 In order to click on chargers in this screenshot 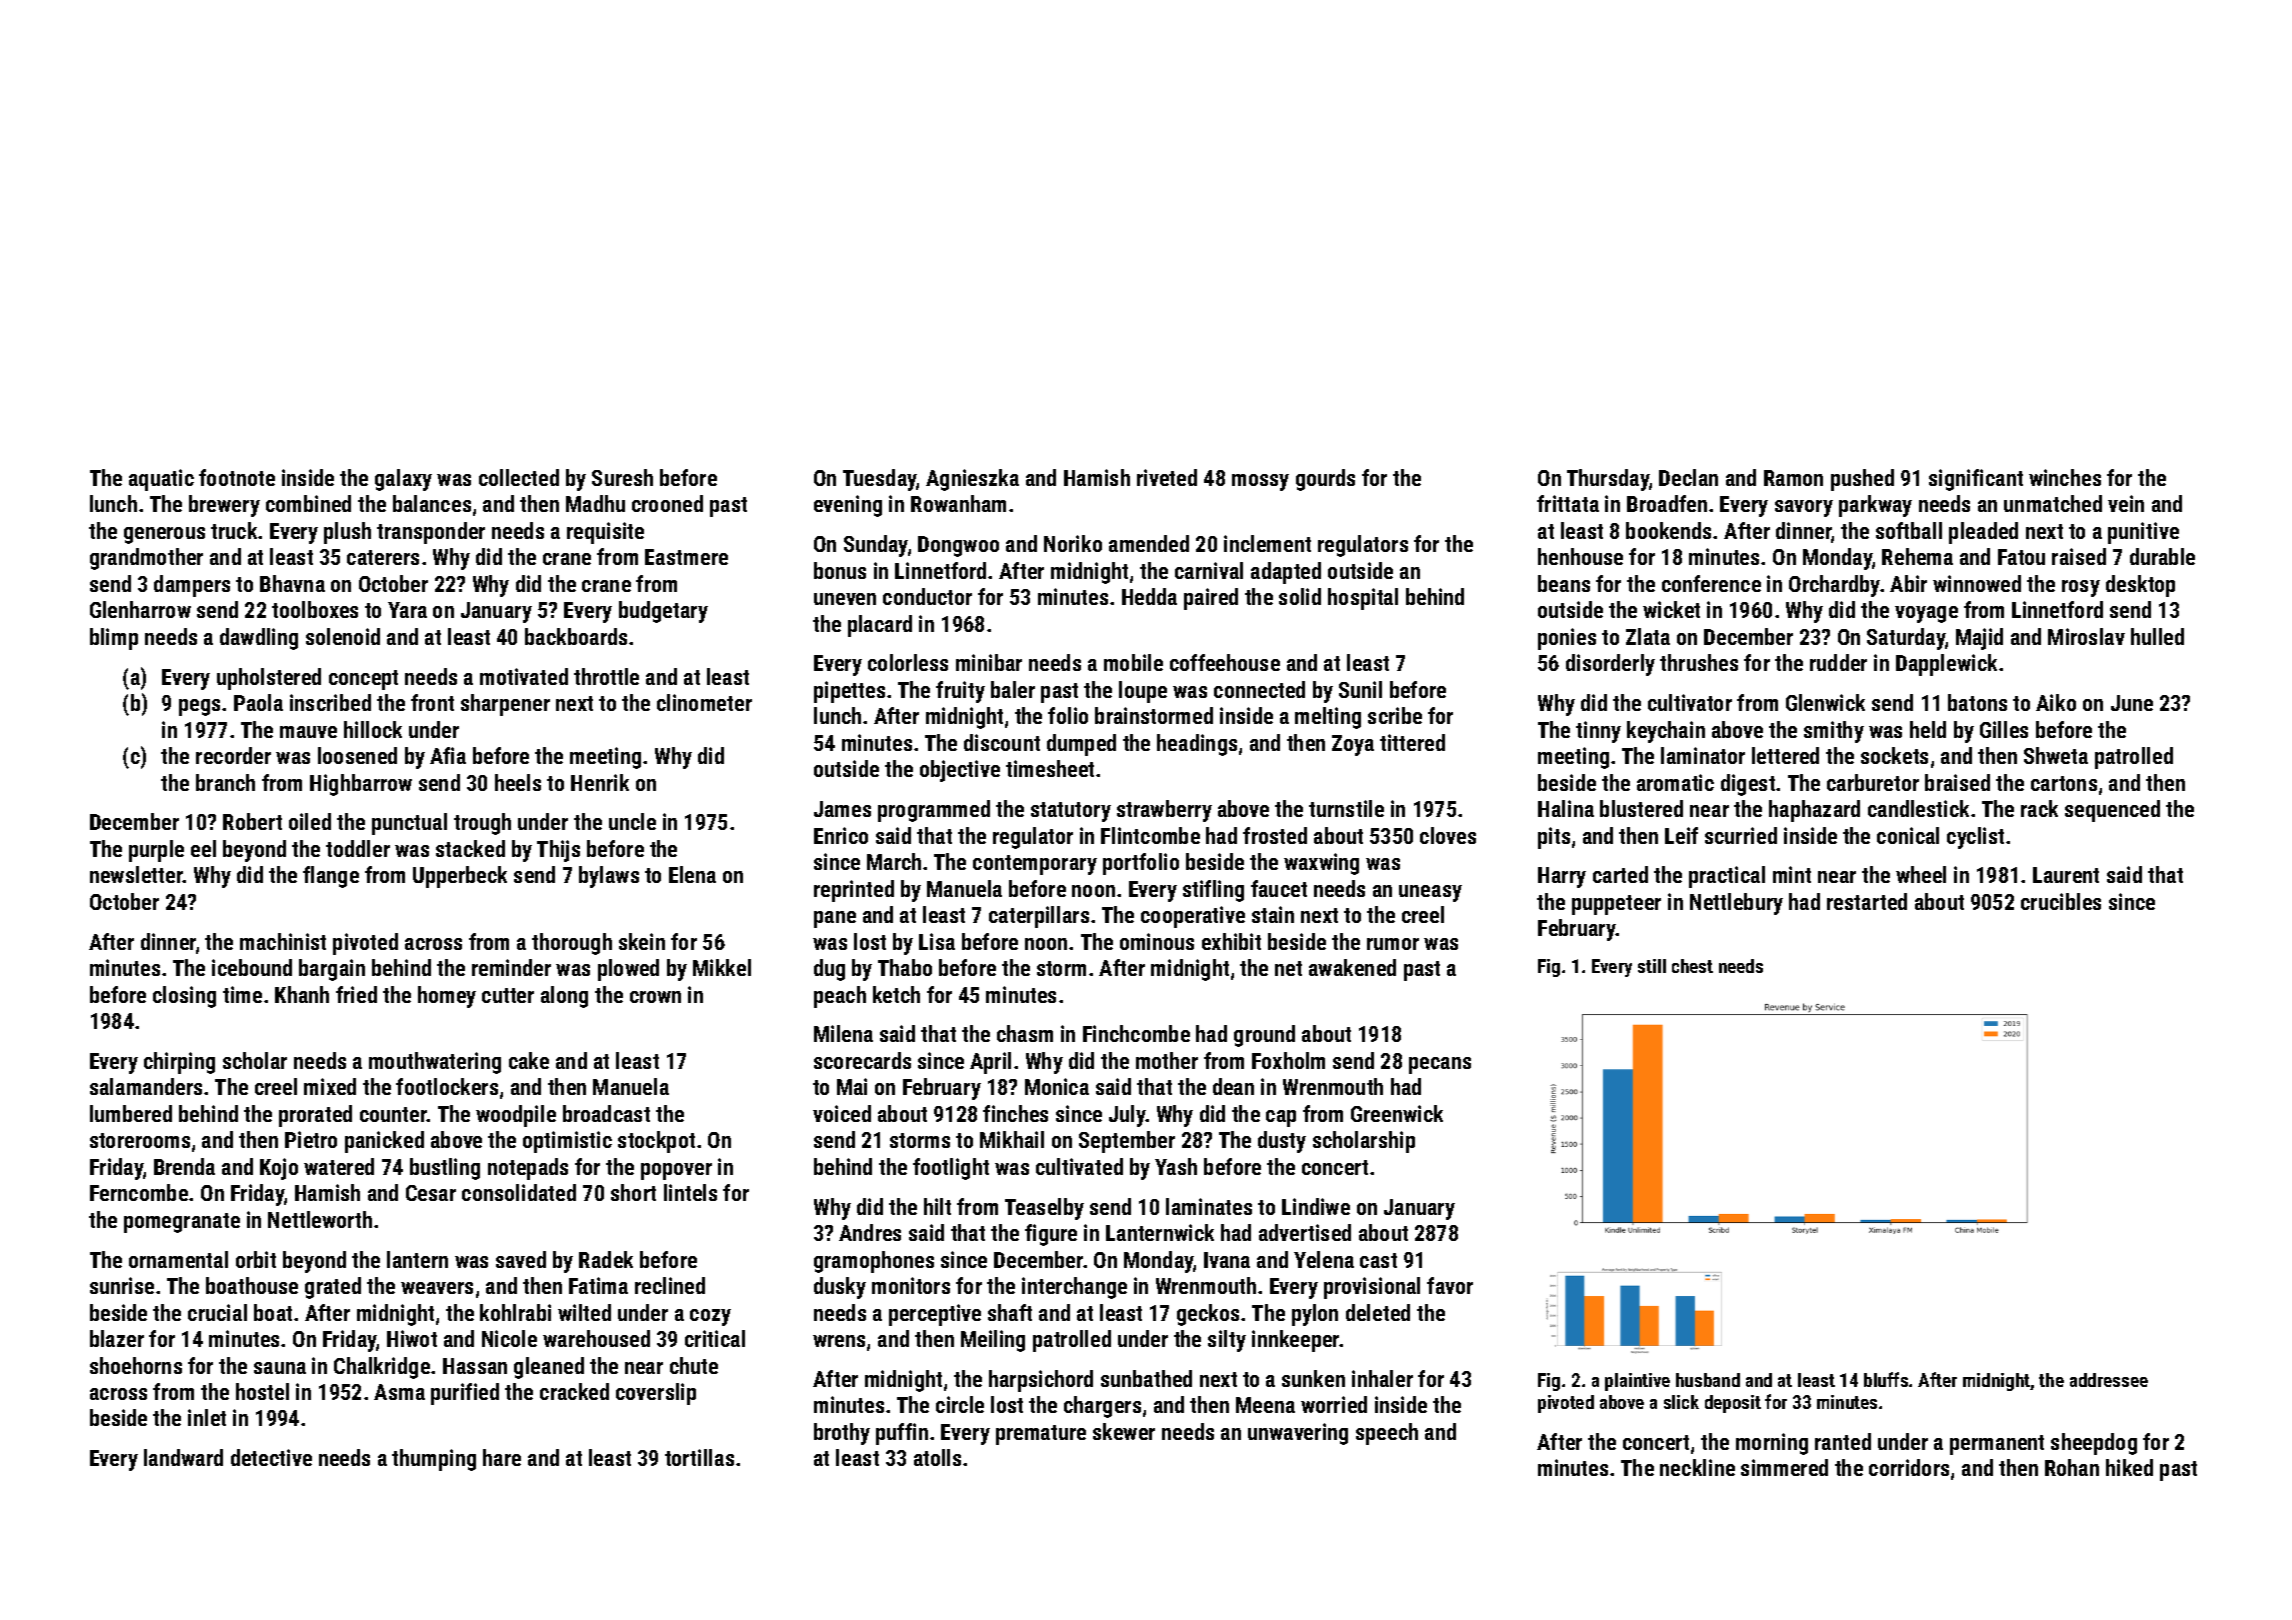, I will do `click(1102, 1407)`.
